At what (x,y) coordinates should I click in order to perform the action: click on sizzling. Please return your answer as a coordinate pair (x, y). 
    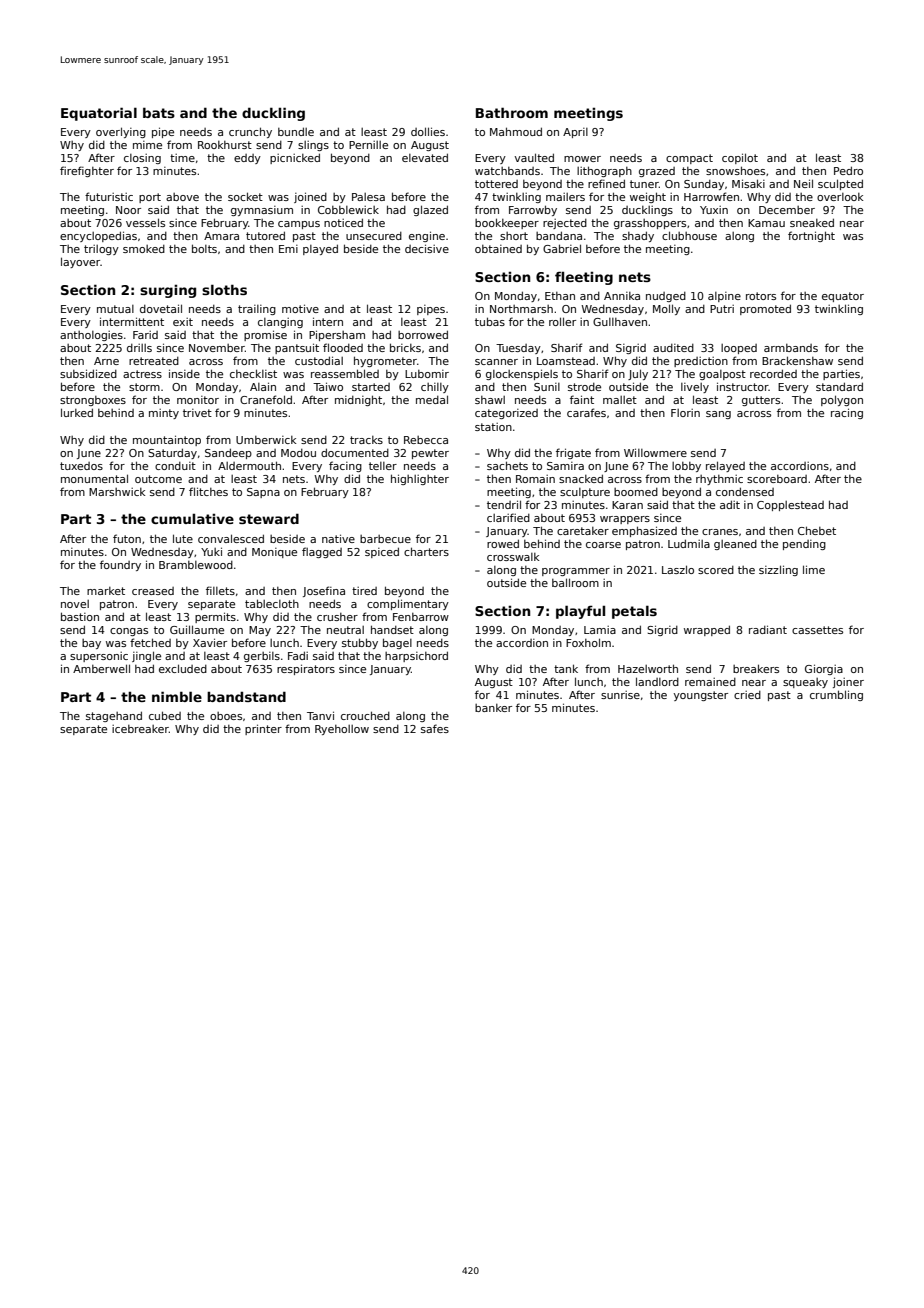
    Looking at the image, I should click on (778, 570).
